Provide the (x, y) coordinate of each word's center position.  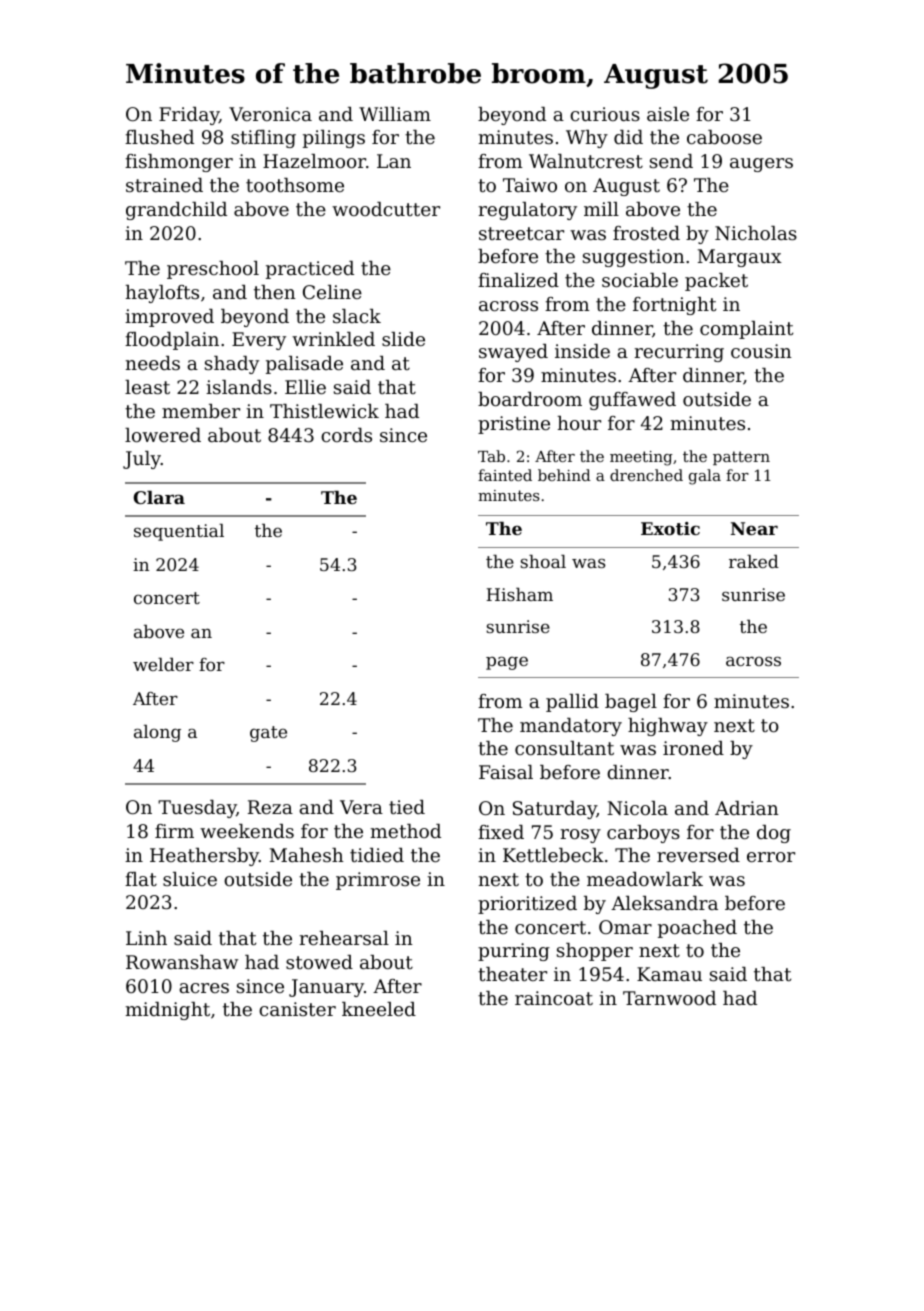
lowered (163, 435)
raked (754, 561)
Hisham (519, 594)
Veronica (270, 114)
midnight (168, 1011)
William (395, 114)
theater (512, 974)
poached (697, 929)
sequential (179, 532)
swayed (513, 353)
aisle (668, 114)
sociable (640, 280)
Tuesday (197, 809)
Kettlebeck (553, 855)
